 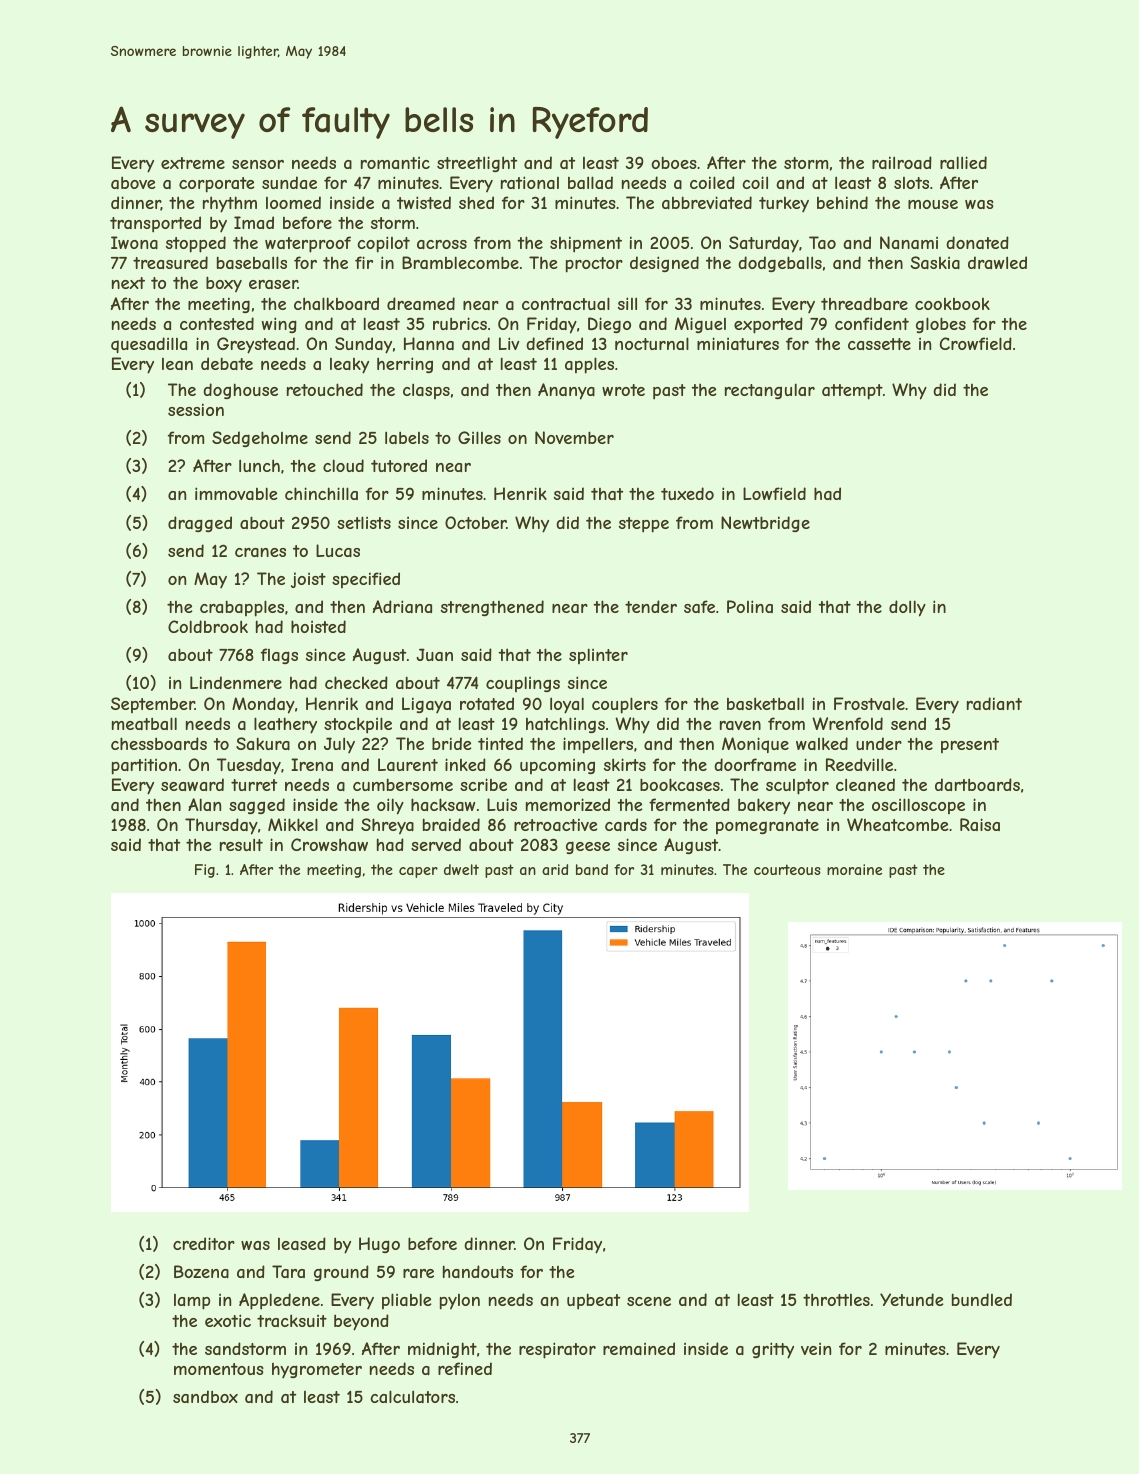 I want to click on ballad, so click(x=590, y=182).
